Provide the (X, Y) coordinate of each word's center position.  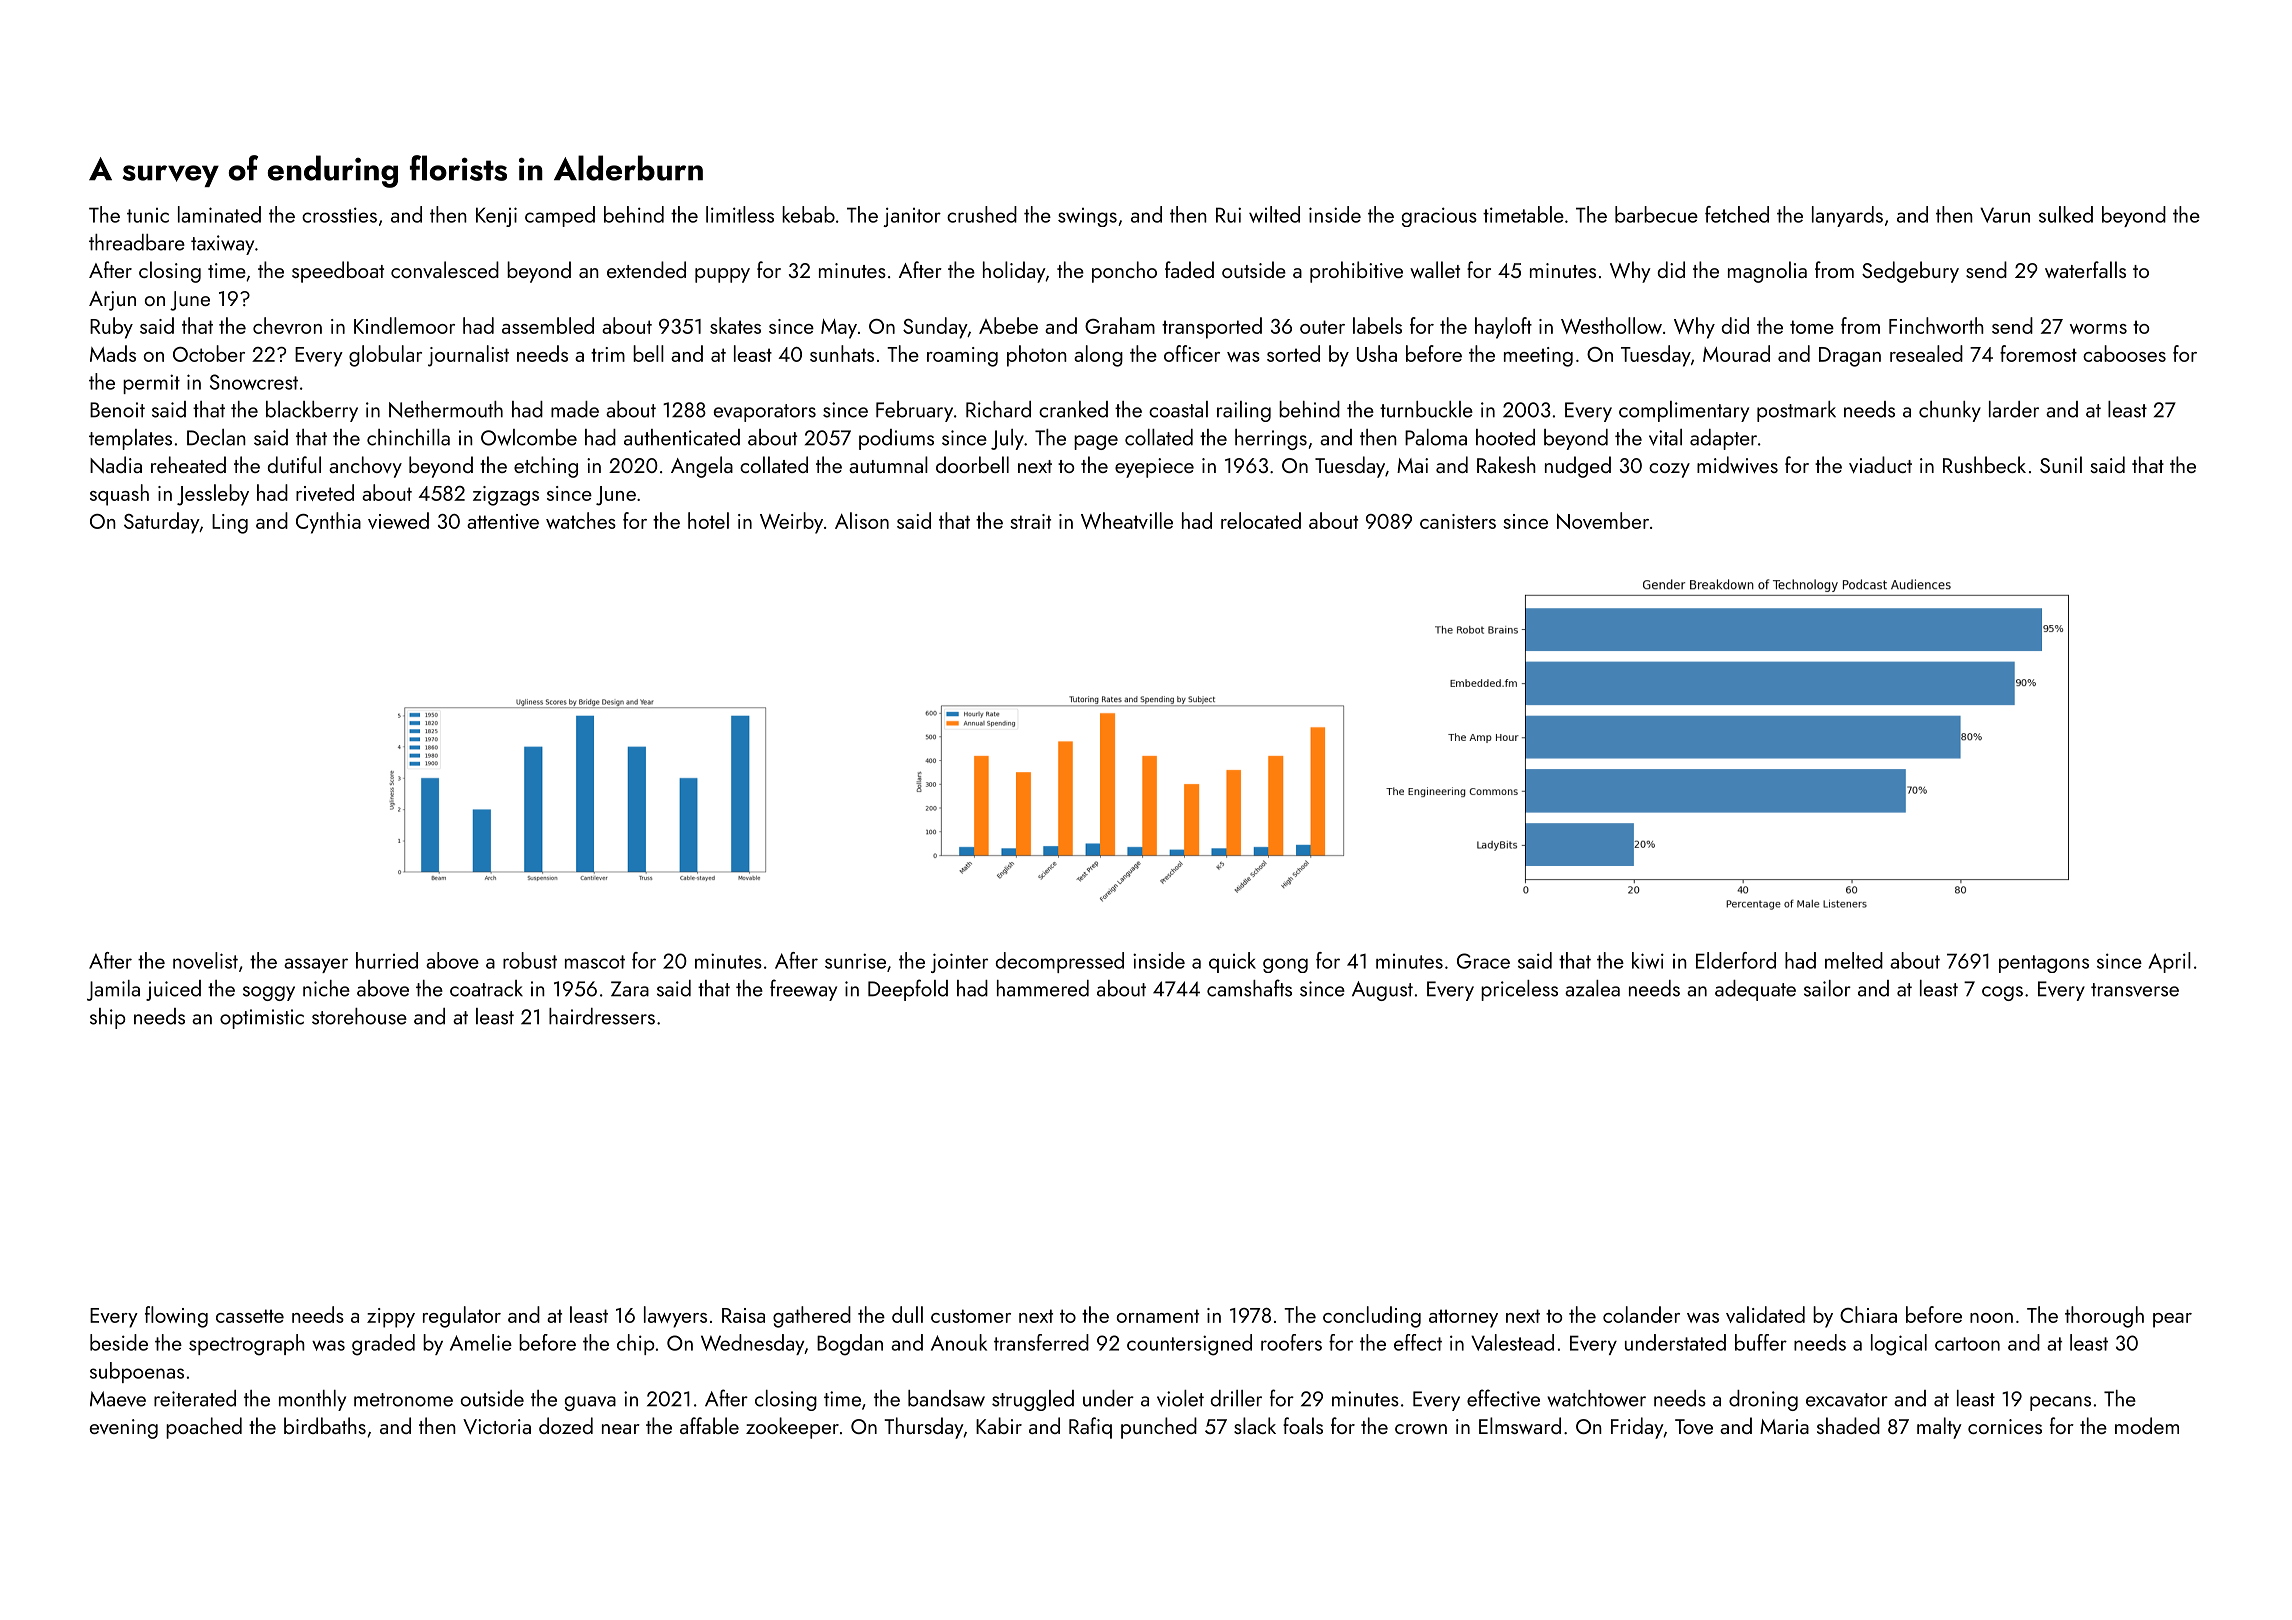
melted (1854, 960)
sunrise (855, 961)
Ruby (111, 328)
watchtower (1596, 1398)
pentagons (2044, 964)
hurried (387, 960)
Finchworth (1936, 325)
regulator (462, 1317)
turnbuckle (1426, 409)
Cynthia (328, 523)
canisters (1458, 521)
